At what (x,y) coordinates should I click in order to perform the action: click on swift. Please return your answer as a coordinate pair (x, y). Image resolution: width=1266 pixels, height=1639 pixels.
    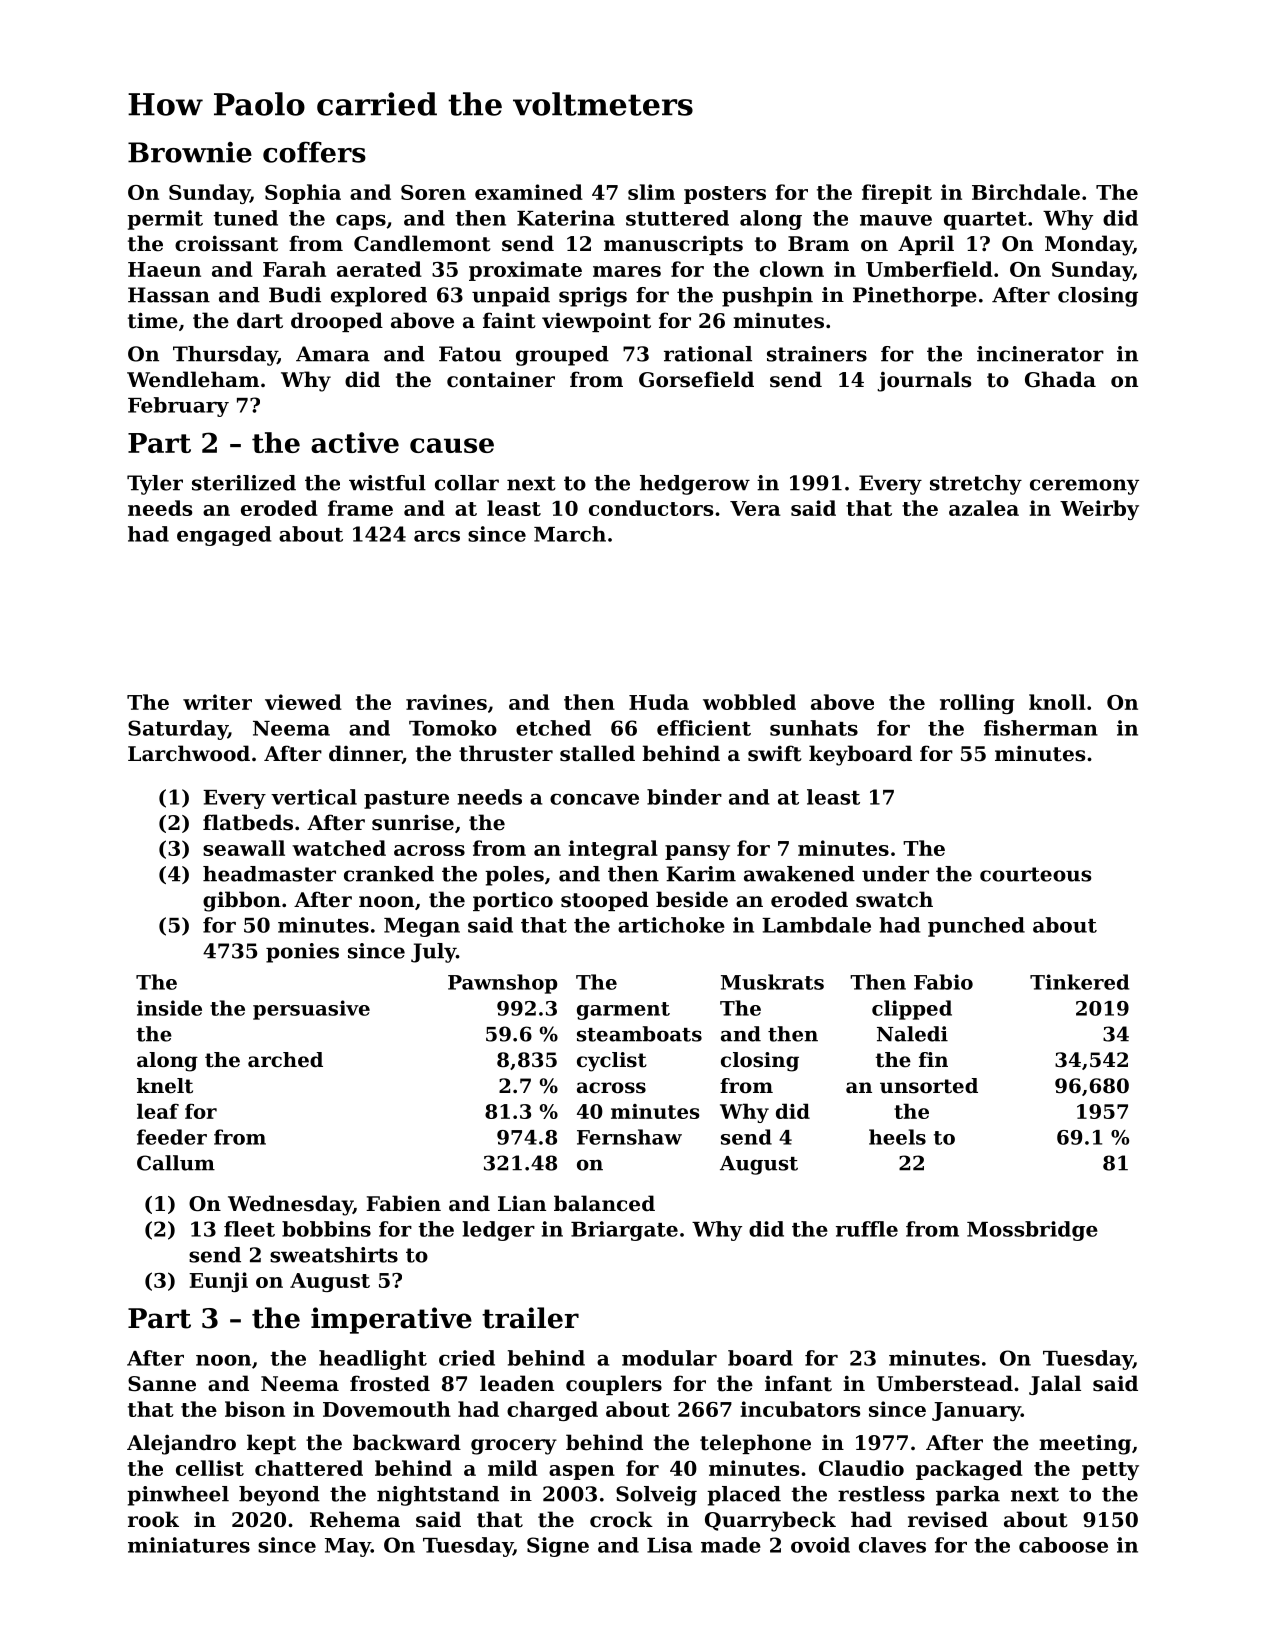
    Looking at the image, I should click on (774, 753).
